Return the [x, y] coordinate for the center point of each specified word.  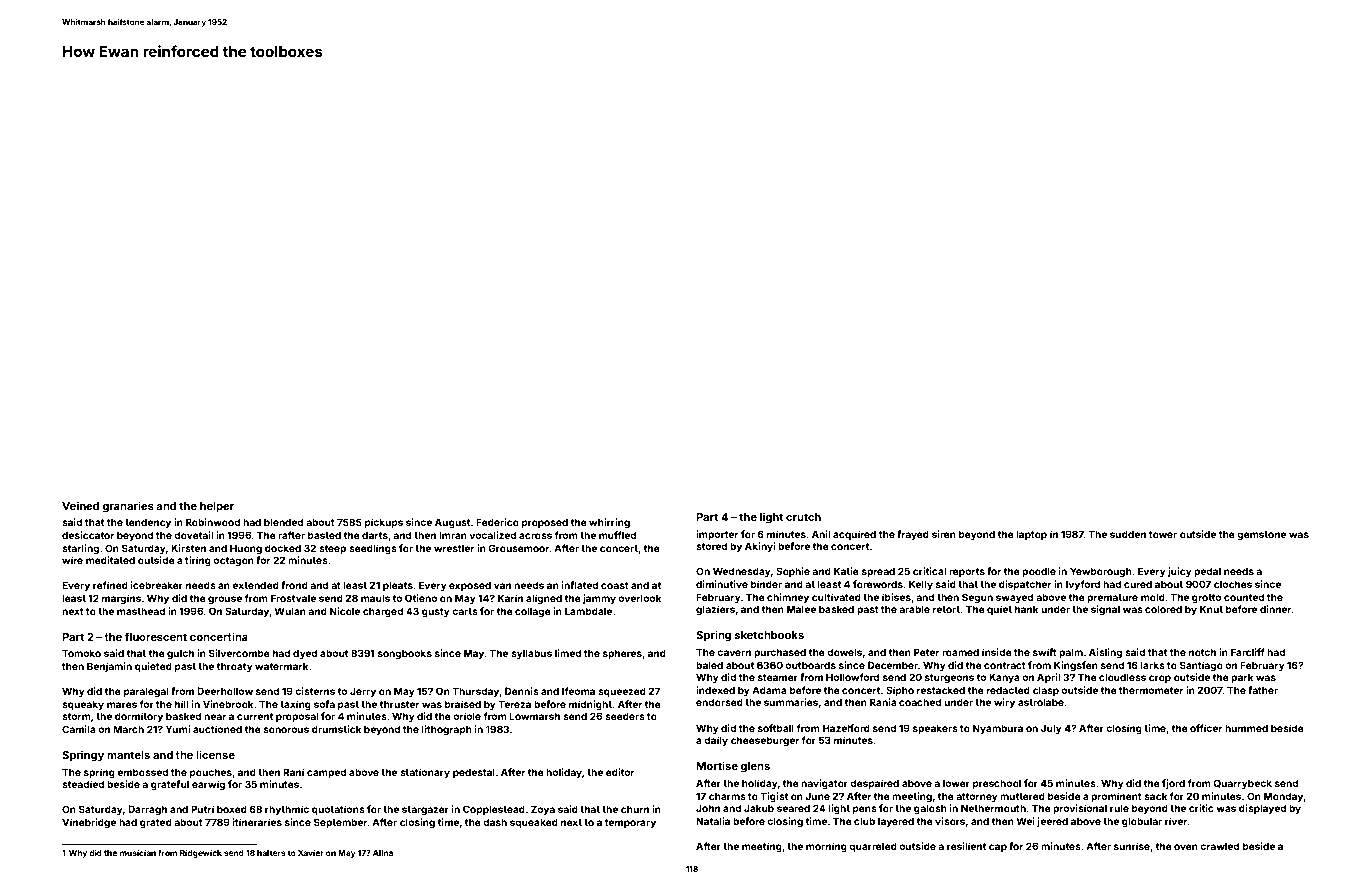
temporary [630, 823]
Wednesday [742, 572]
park [1242, 678]
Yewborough [1101, 572]
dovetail [193, 535]
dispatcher [1025, 585]
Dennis [522, 691]
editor [620, 772]
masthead [141, 611]
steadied [83, 784]
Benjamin [109, 667]
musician [137, 852]
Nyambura [998, 729]
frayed [913, 535]
